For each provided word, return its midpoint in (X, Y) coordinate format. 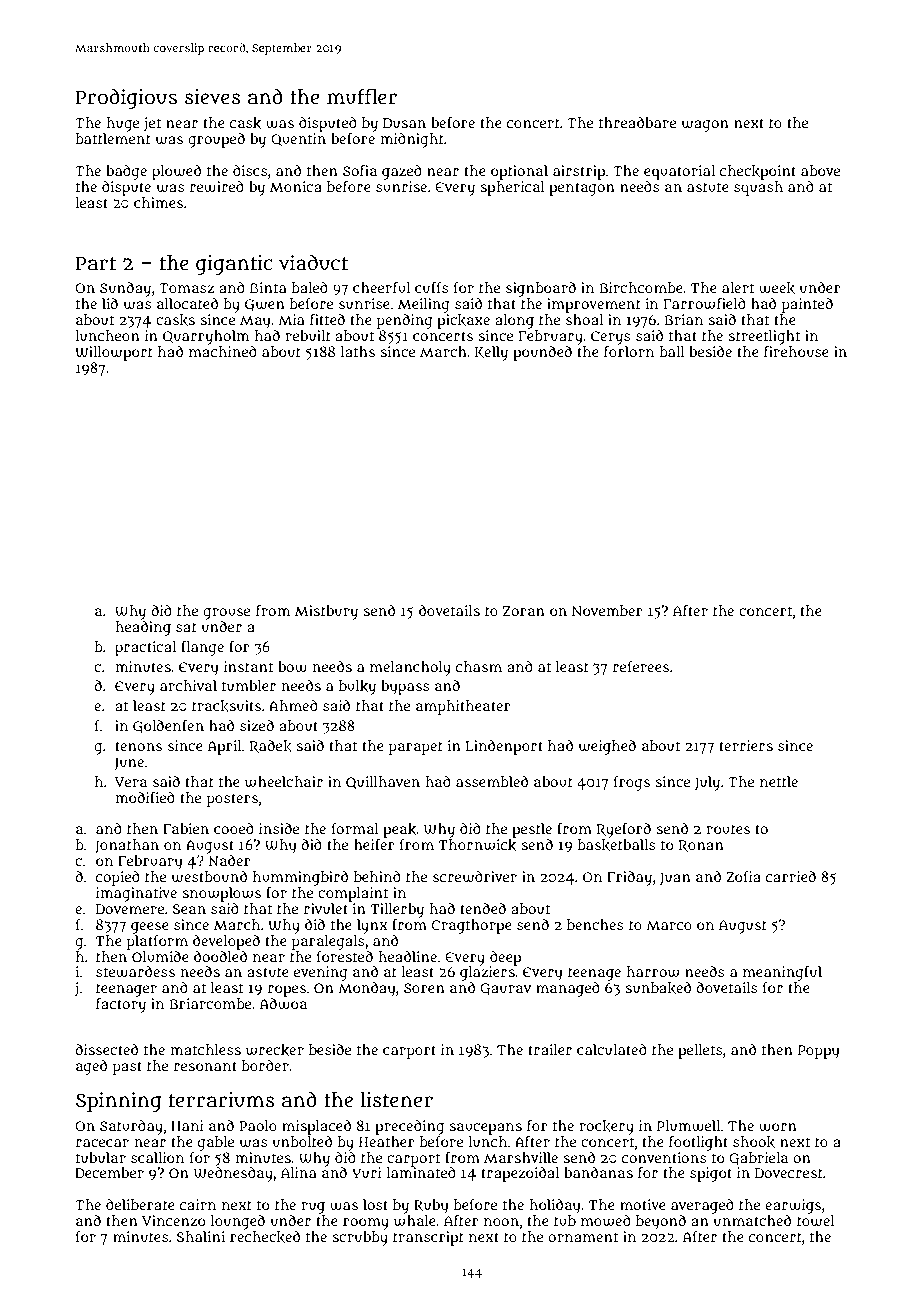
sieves (213, 97)
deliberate (140, 1204)
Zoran (524, 611)
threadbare (637, 122)
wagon (705, 126)
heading (143, 628)
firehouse (796, 351)
